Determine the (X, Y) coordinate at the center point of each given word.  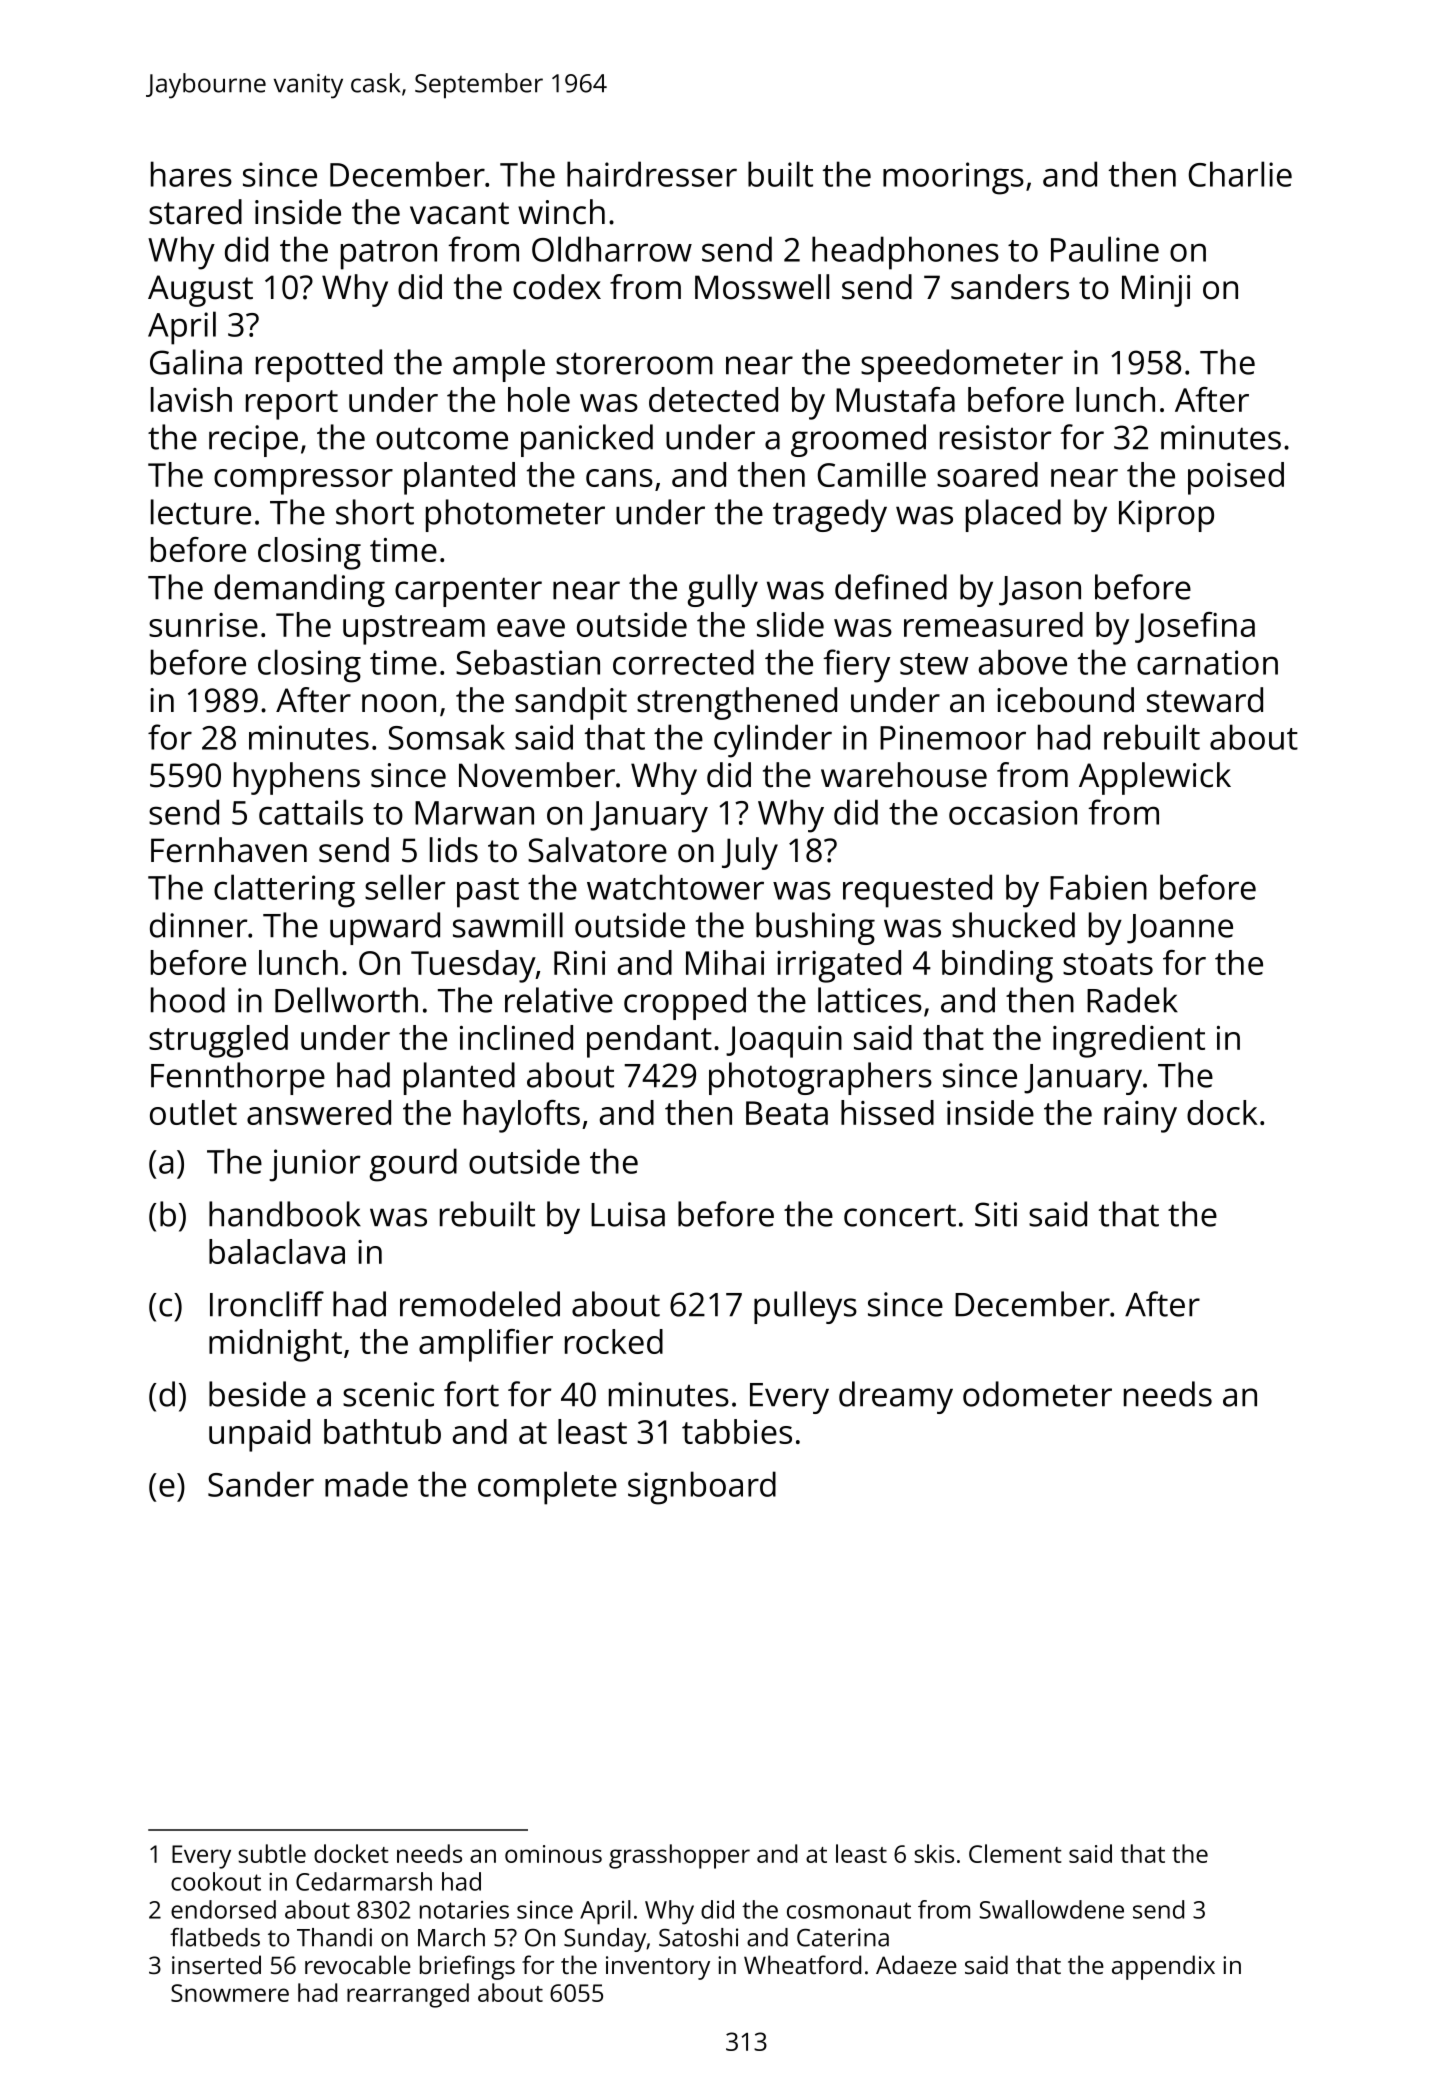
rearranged (408, 1995)
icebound (1065, 700)
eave (531, 628)
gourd (413, 1165)
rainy (1140, 1117)
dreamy (896, 1397)
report (292, 405)
